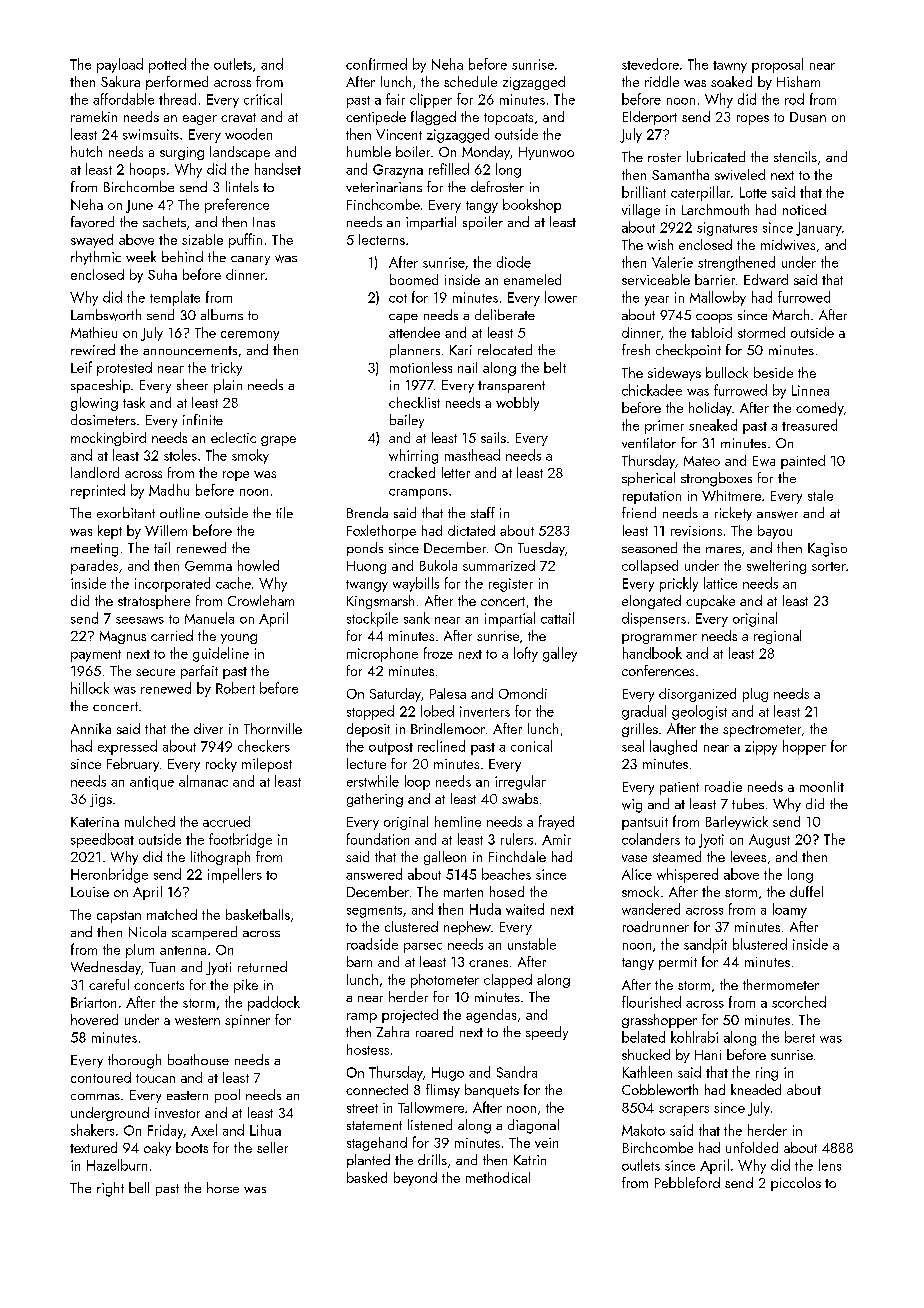 The height and width of the image is (1308, 924). I want to click on regional, so click(777, 637).
